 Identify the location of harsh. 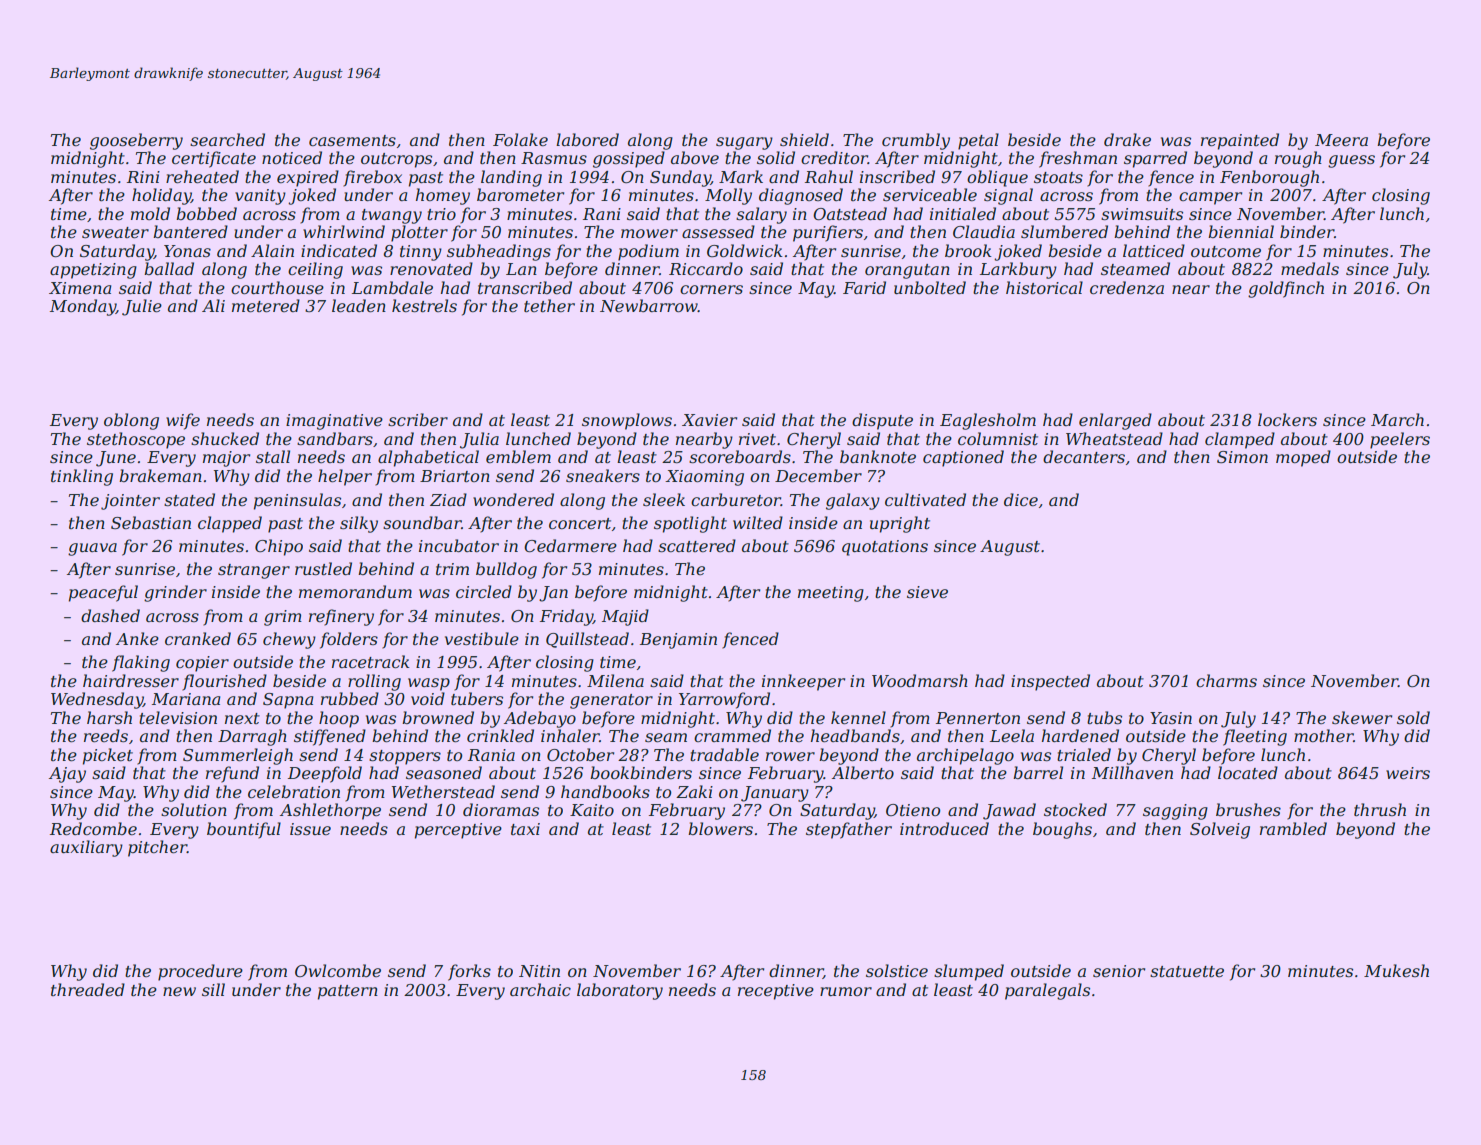
(109, 717).
